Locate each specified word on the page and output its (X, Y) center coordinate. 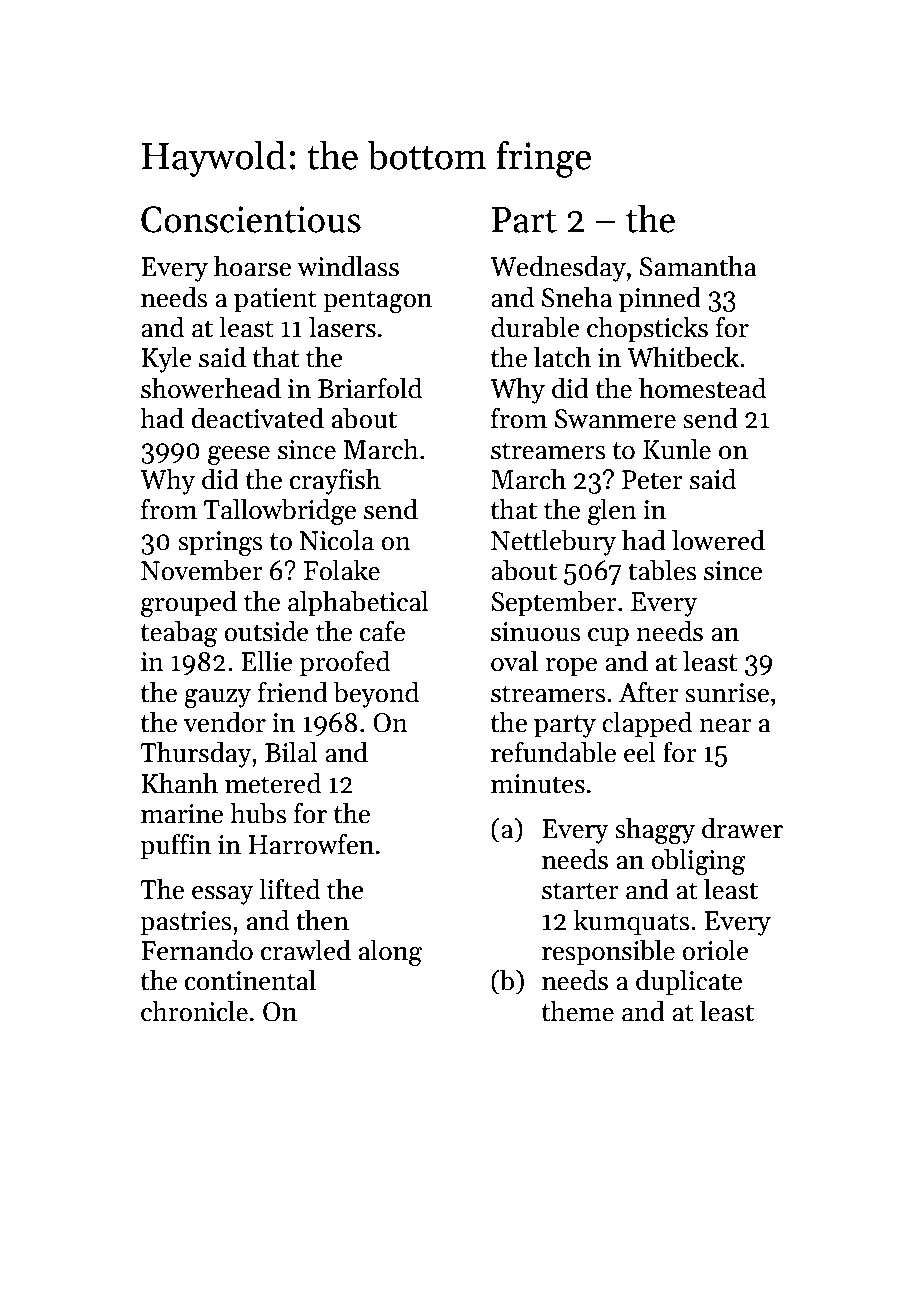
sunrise (727, 693)
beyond (376, 694)
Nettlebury (553, 542)
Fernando (197, 950)
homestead (702, 388)
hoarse (252, 266)
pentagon (377, 301)
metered (273, 783)
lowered (718, 540)
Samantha (698, 266)
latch (562, 357)
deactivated (258, 418)
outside (266, 631)
